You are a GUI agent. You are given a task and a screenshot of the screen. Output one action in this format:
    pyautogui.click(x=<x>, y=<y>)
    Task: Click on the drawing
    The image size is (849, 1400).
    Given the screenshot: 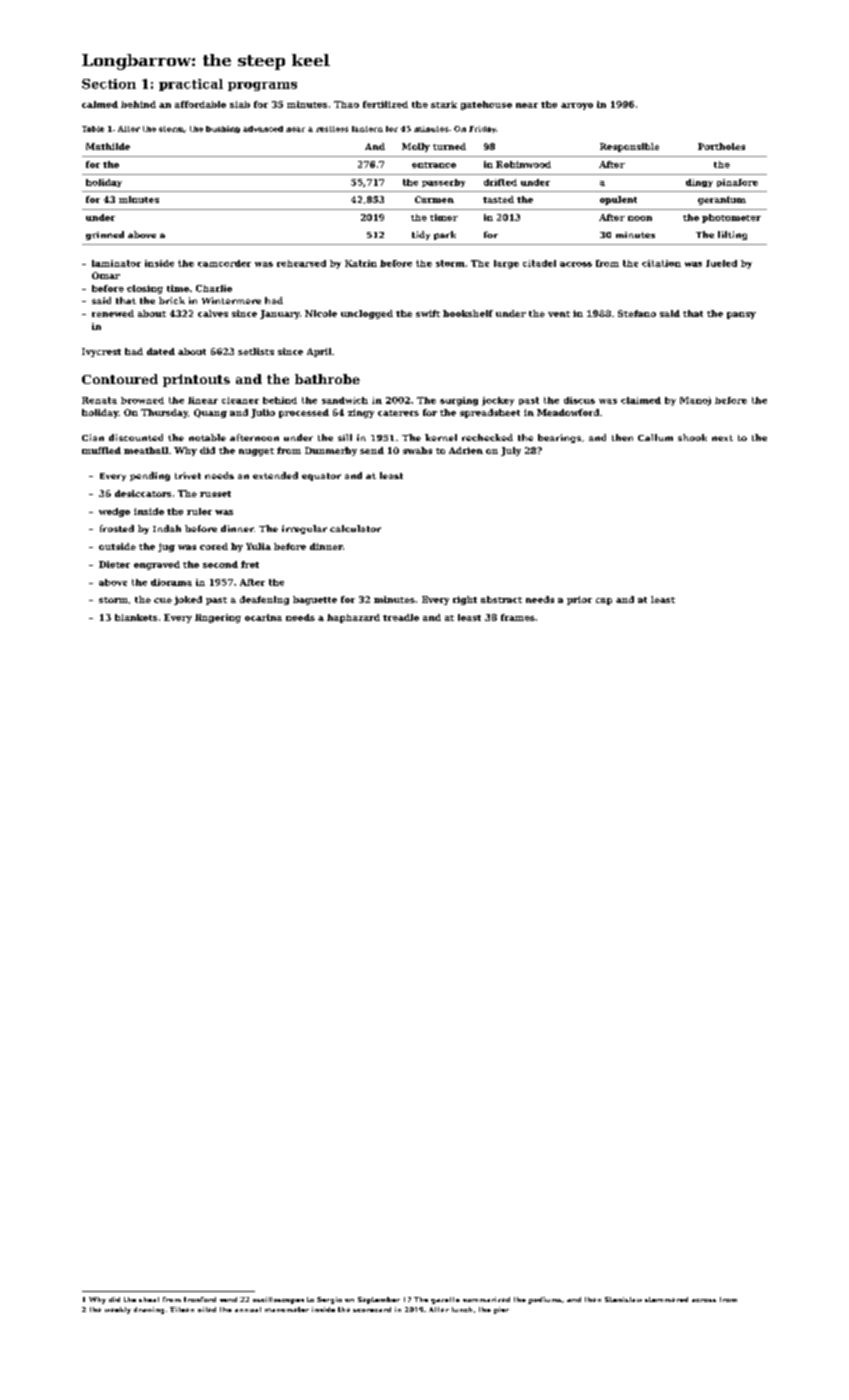 What is the action you would take?
    pyautogui.click(x=149, y=1310)
